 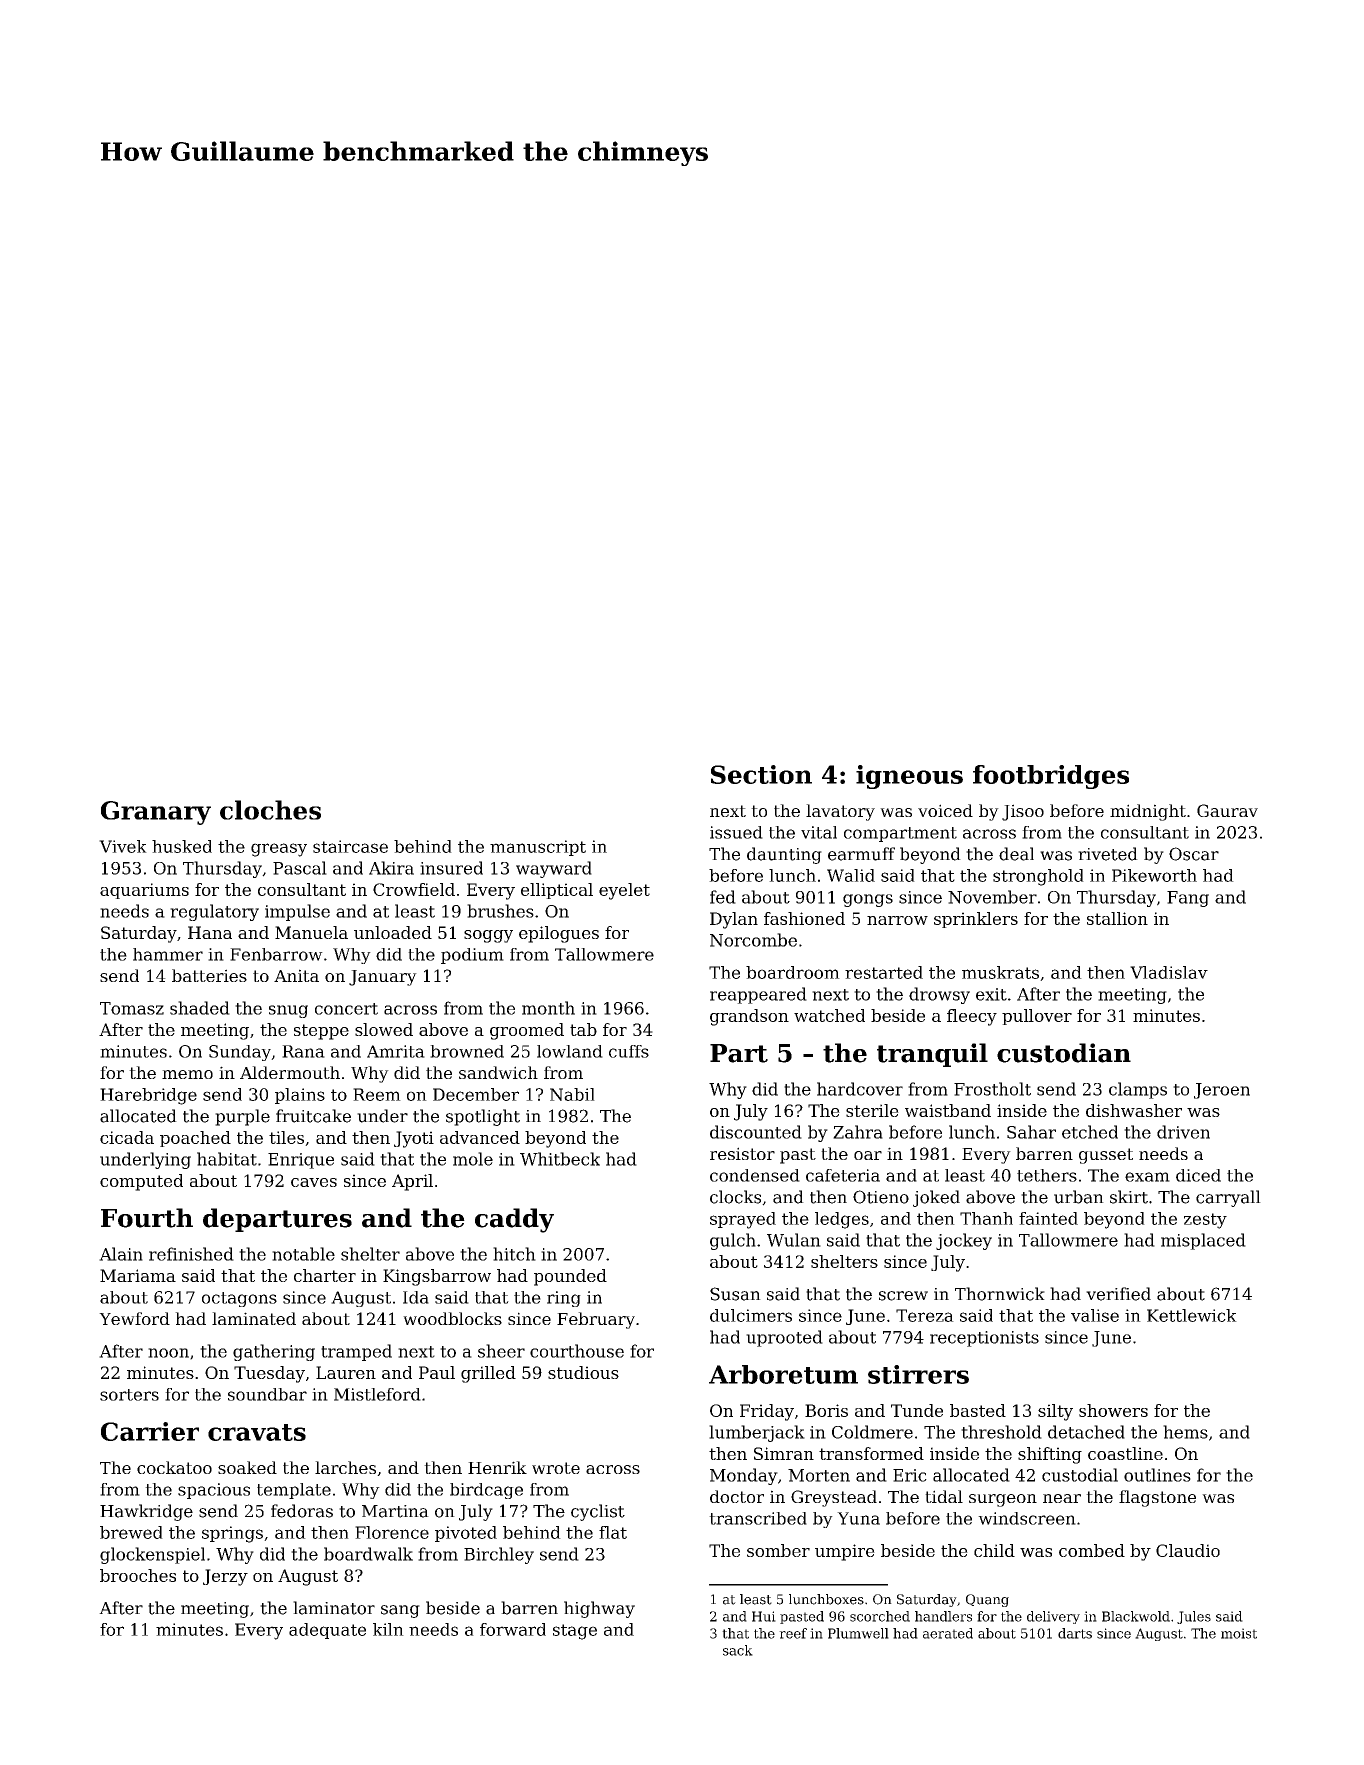 I want to click on snug, so click(x=288, y=1011).
